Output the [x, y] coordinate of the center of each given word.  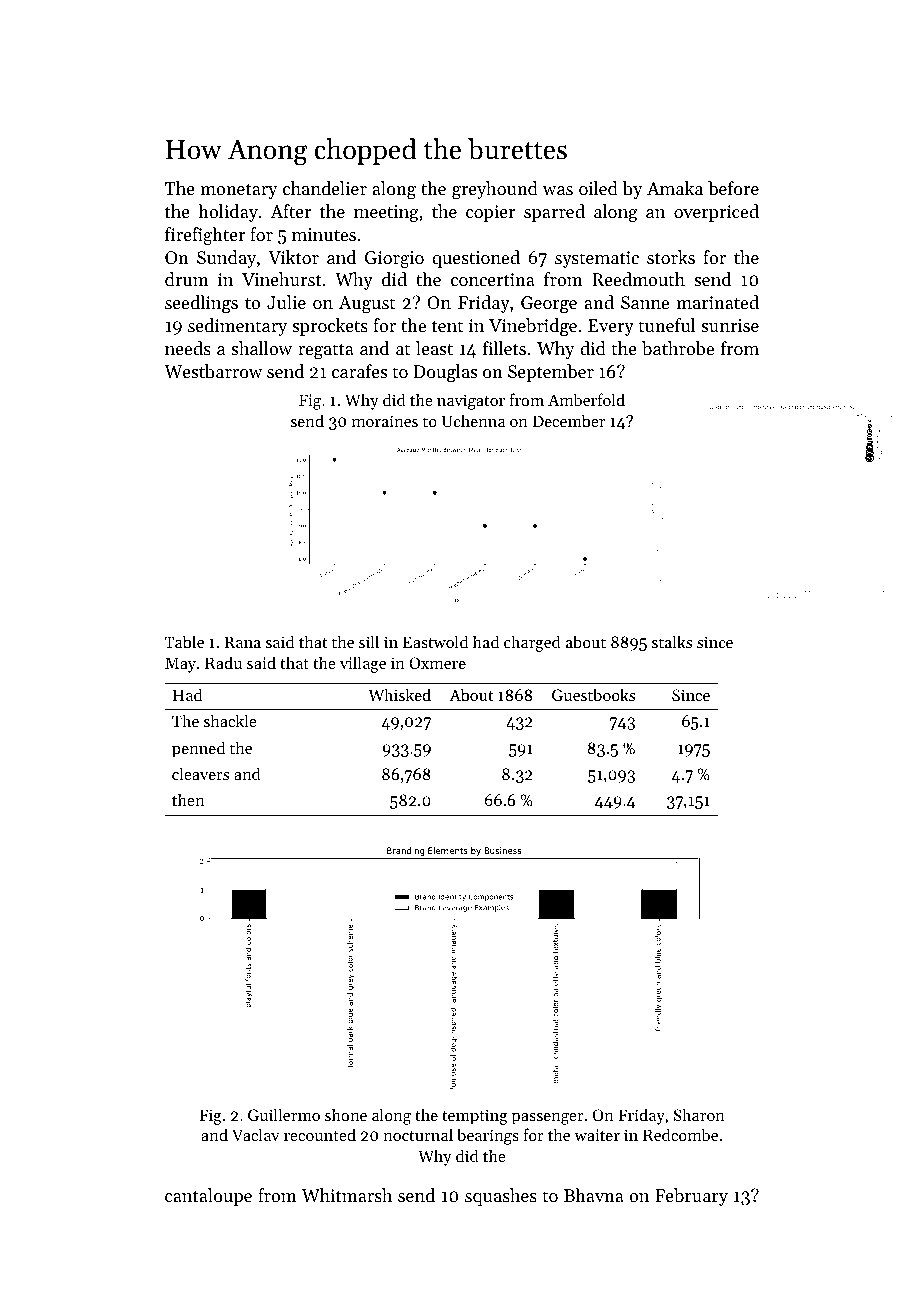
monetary [239, 191]
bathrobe [678, 348]
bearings [488, 1136]
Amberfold [586, 399]
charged [532, 643]
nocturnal [418, 1134]
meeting [386, 213]
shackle [230, 720]
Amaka [675, 188]
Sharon [699, 1114]
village [363, 664]
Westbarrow [213, 371]
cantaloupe [208, 1197]
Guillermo [284, 1114]
